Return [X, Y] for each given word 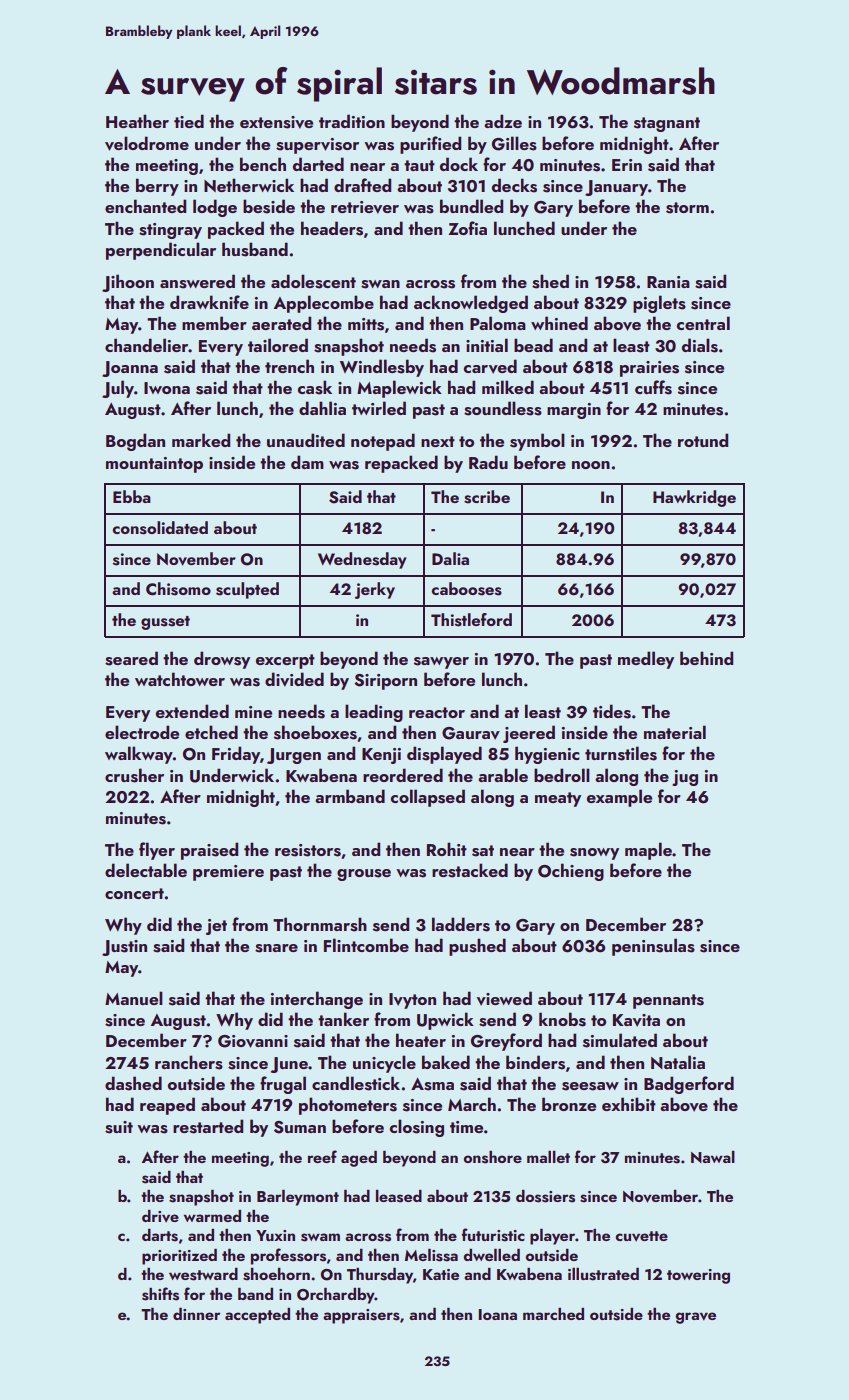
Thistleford [471, 620]
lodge [215, 208]
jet [216, 927]
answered [197, 281]
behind [706, 658]
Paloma [498, 323]
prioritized [179, 1257]
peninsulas [653, 947]
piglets [659, 304]
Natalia [678, 1062]
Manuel [134, 998]
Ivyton [412, 1001]
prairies [649, 369]
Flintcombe [366, 945]
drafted [362, 185]
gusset [165, 623]
